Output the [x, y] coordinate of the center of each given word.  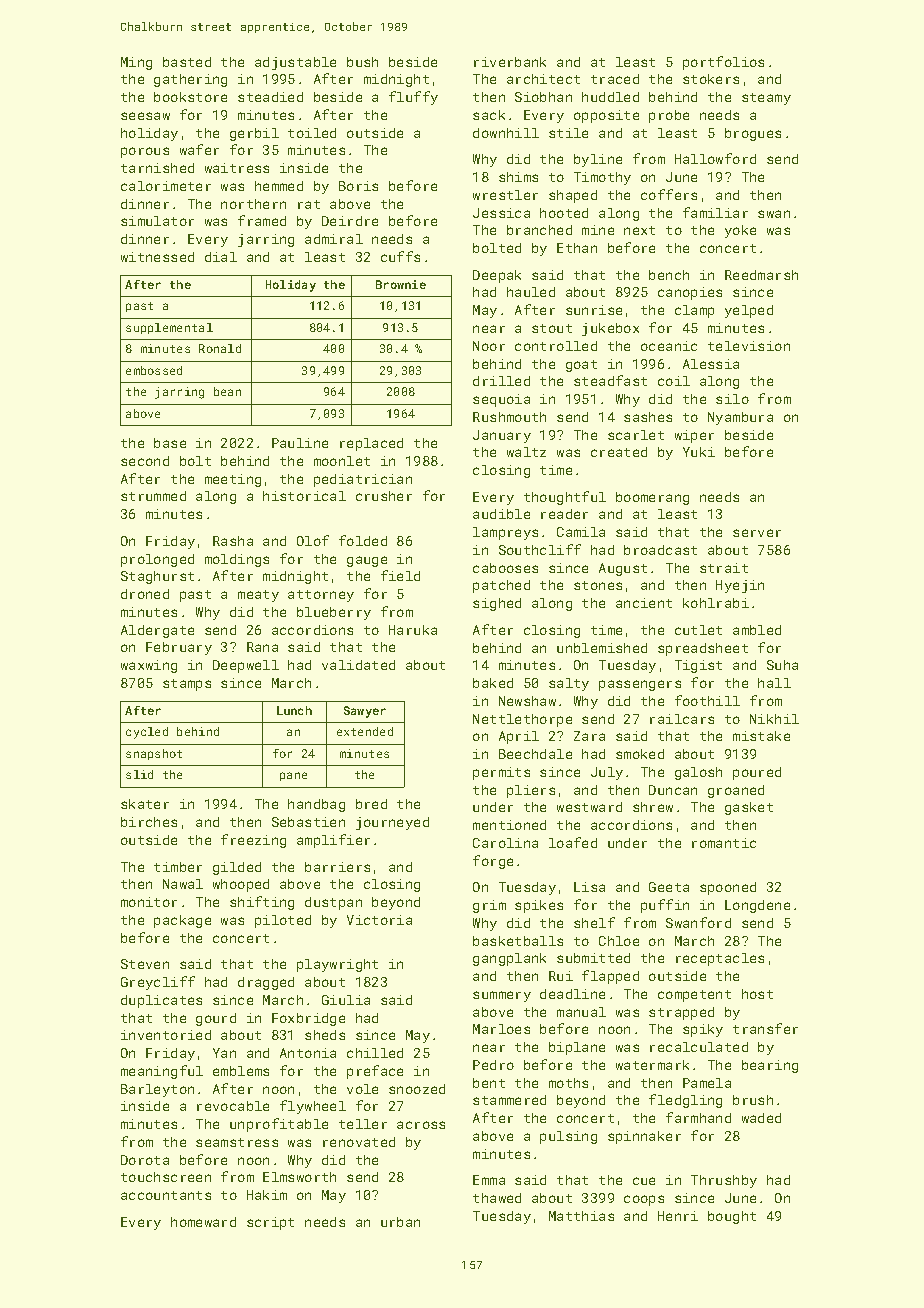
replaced [371, 444]
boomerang [652, 498]
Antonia [308, 1053]
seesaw [145, 116]
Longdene [757, 906]
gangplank [509, 959]
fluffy [413, 98]
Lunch [294, 710]
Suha [782, 665]
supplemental [169, 328]
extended [365, 731]
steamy [766, 99]
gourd [216, 1019]
